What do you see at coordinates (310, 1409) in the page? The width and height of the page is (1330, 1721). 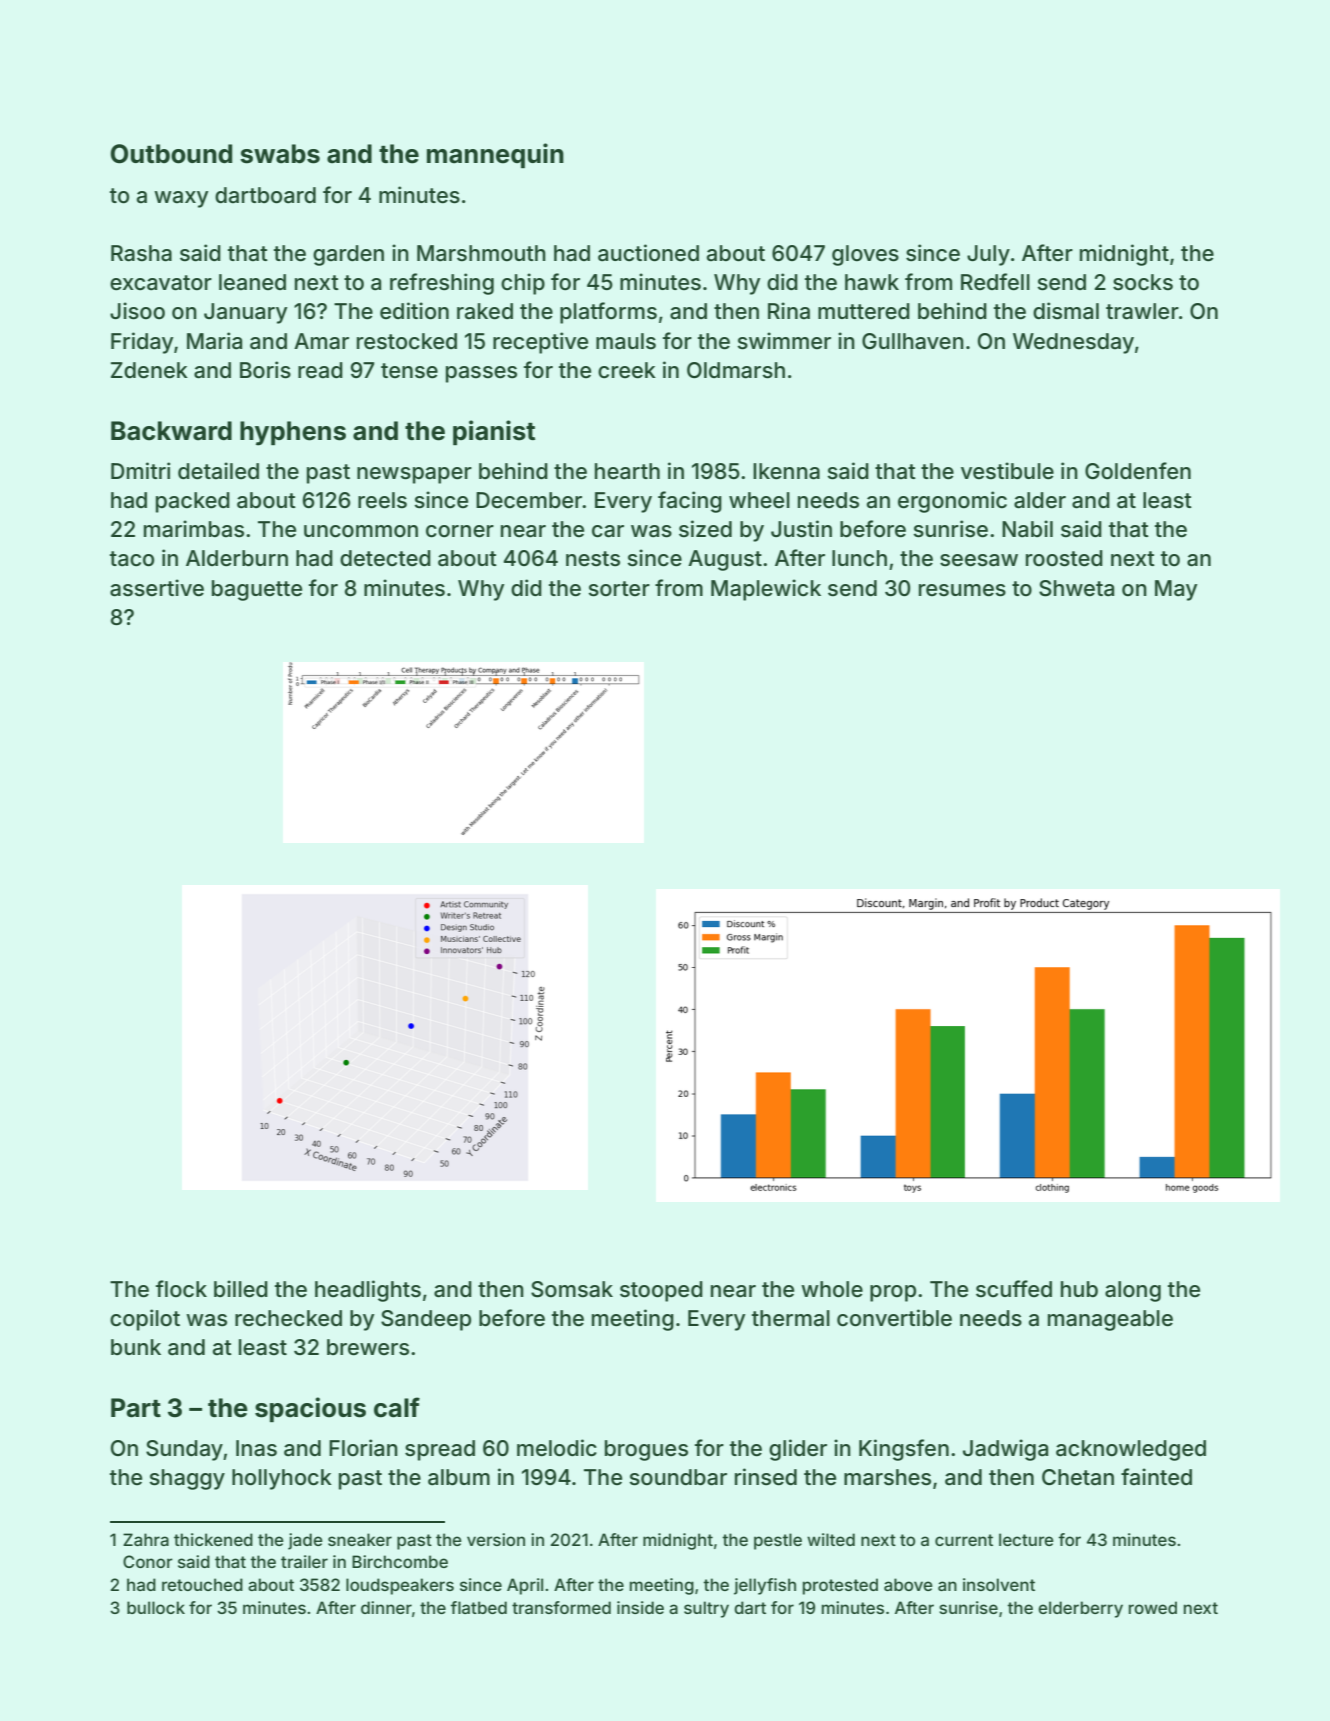 I see `spacious` at bounding box center [310, 1409].
